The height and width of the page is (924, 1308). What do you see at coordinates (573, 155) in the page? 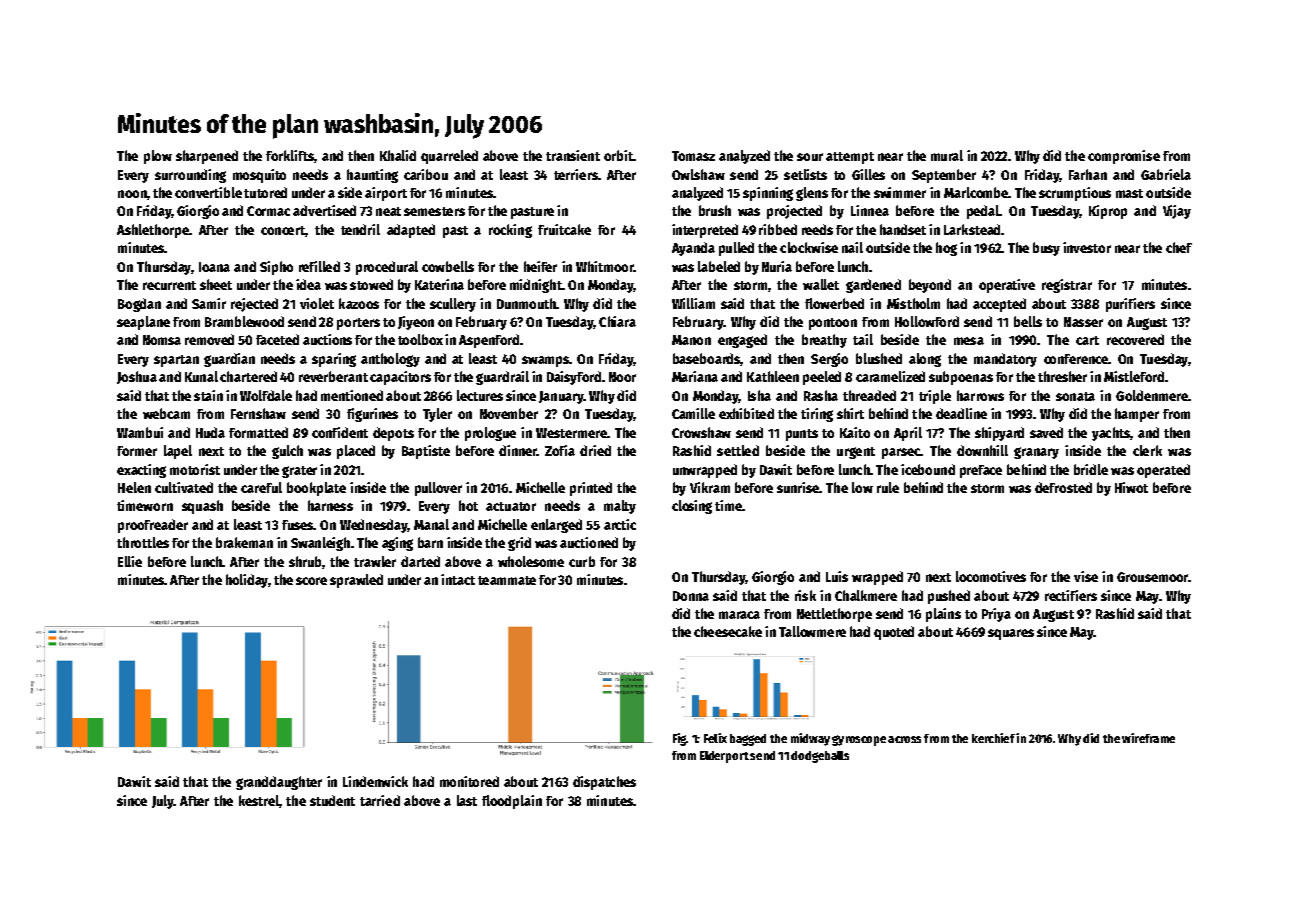
I see `transient` at bounding box center [573, 155].
